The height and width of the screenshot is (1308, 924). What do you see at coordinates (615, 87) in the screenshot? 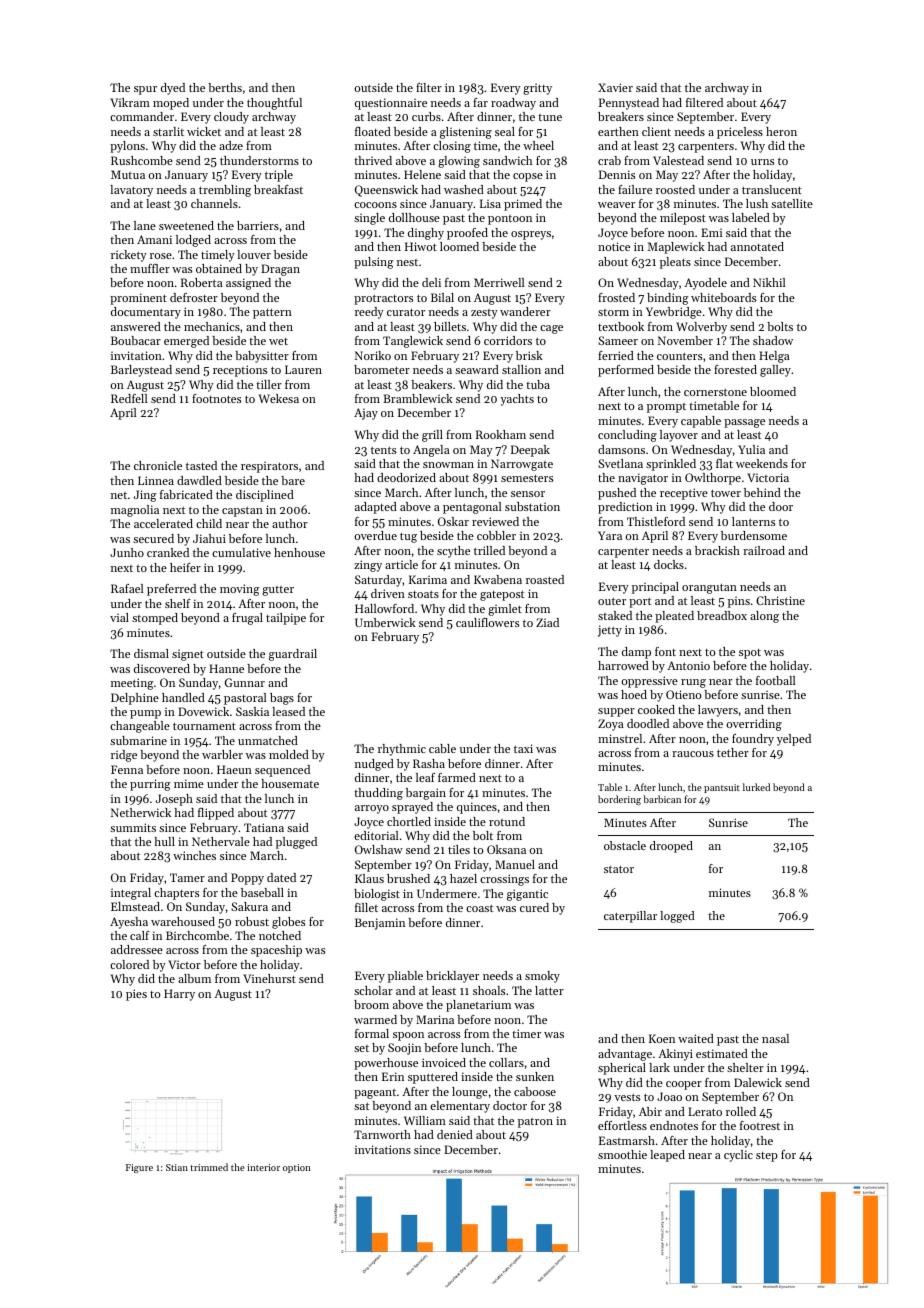
I see `Xavier` at bounding box center [615, 87].
